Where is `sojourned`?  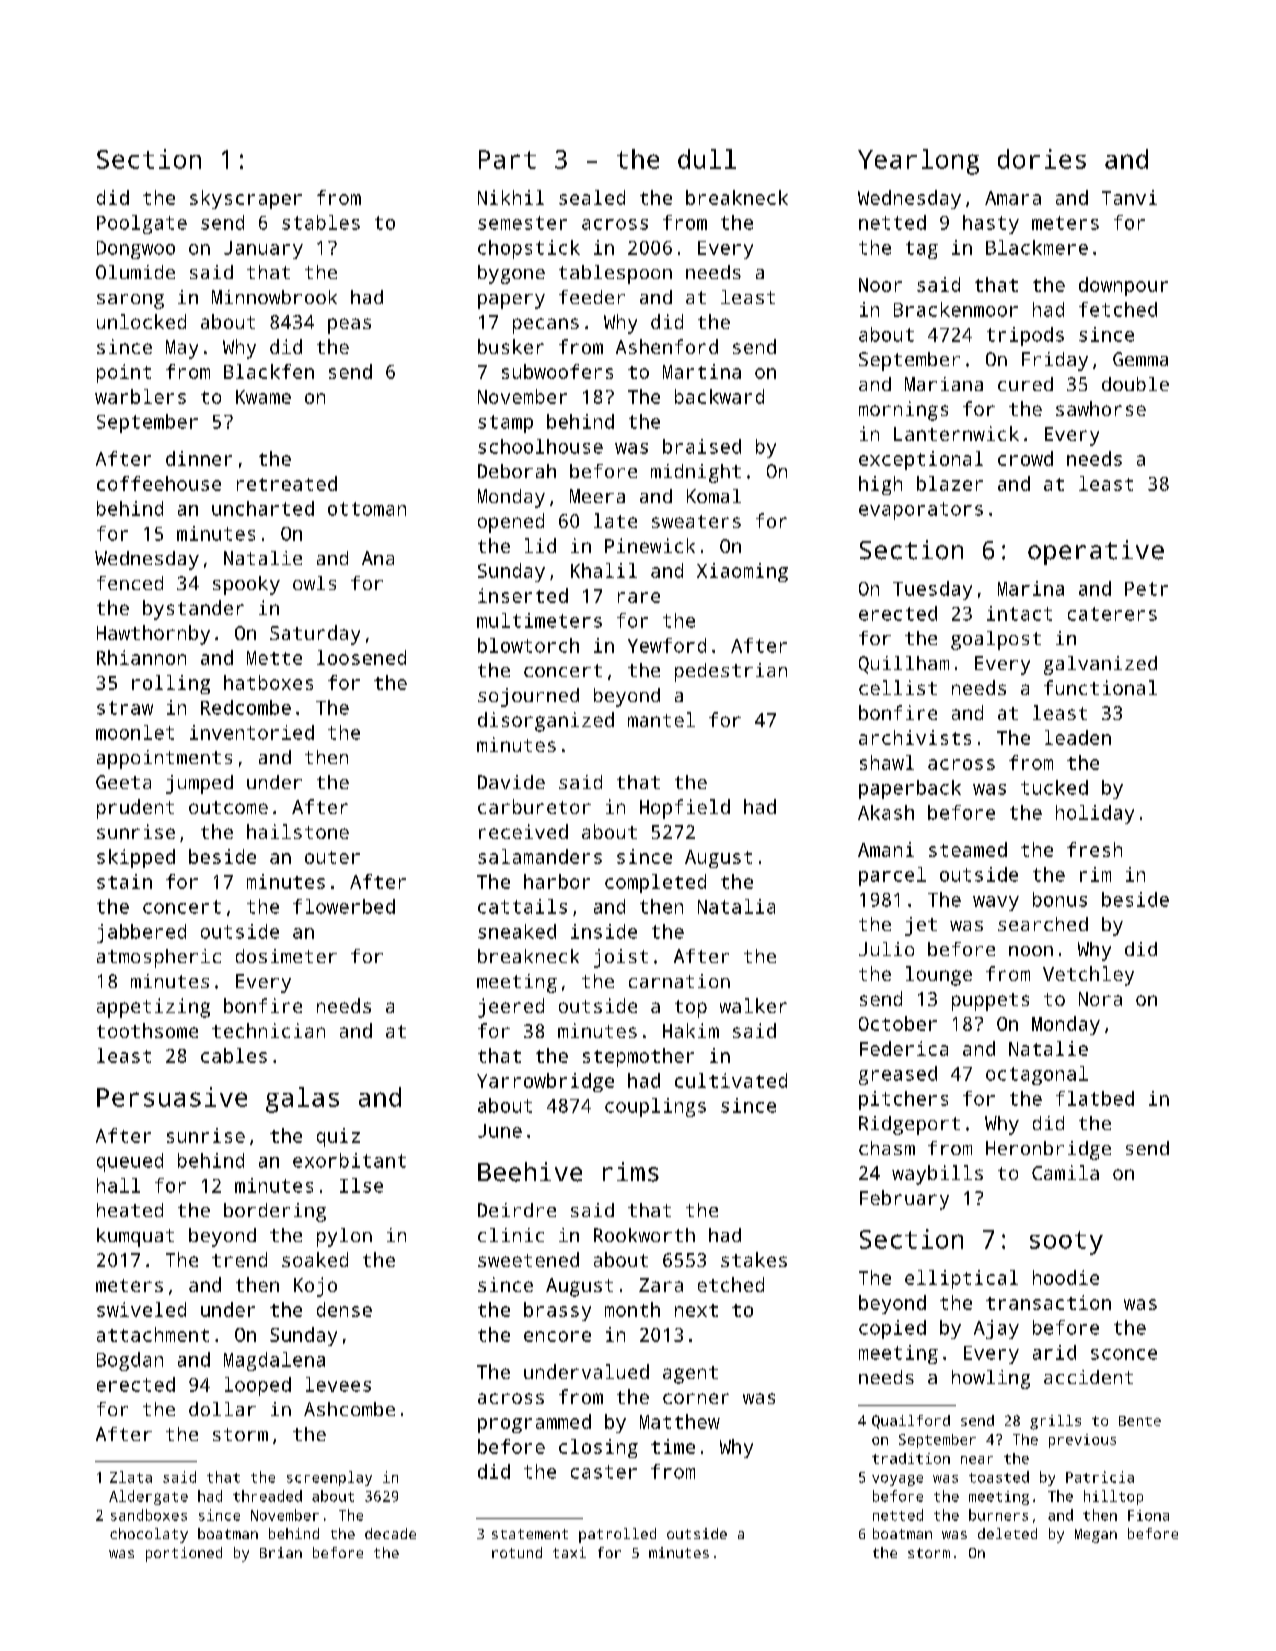 sojourned is located at coordinates (528, 697).
